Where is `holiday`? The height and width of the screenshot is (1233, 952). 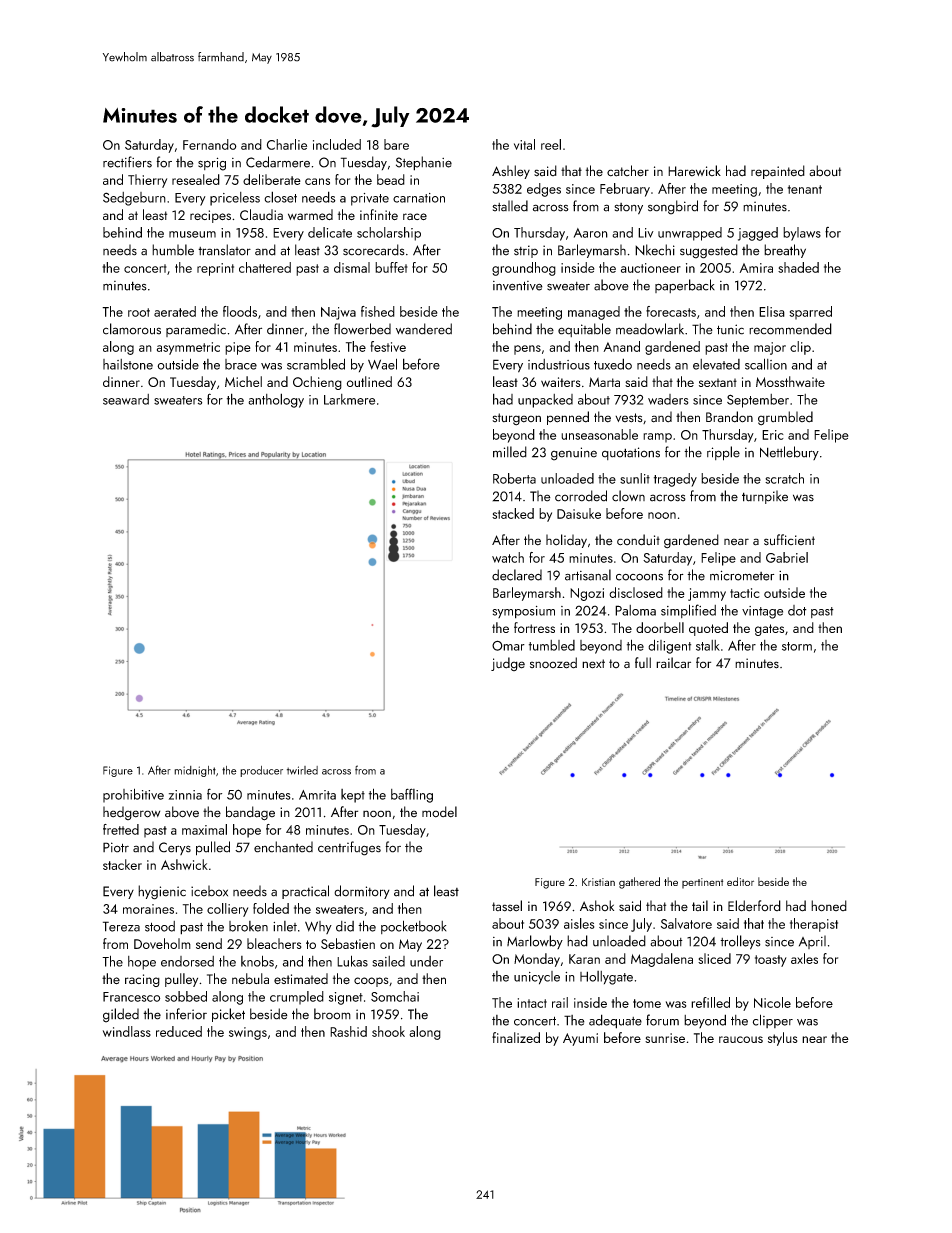 holiday is located at coordinates (566, 541).
